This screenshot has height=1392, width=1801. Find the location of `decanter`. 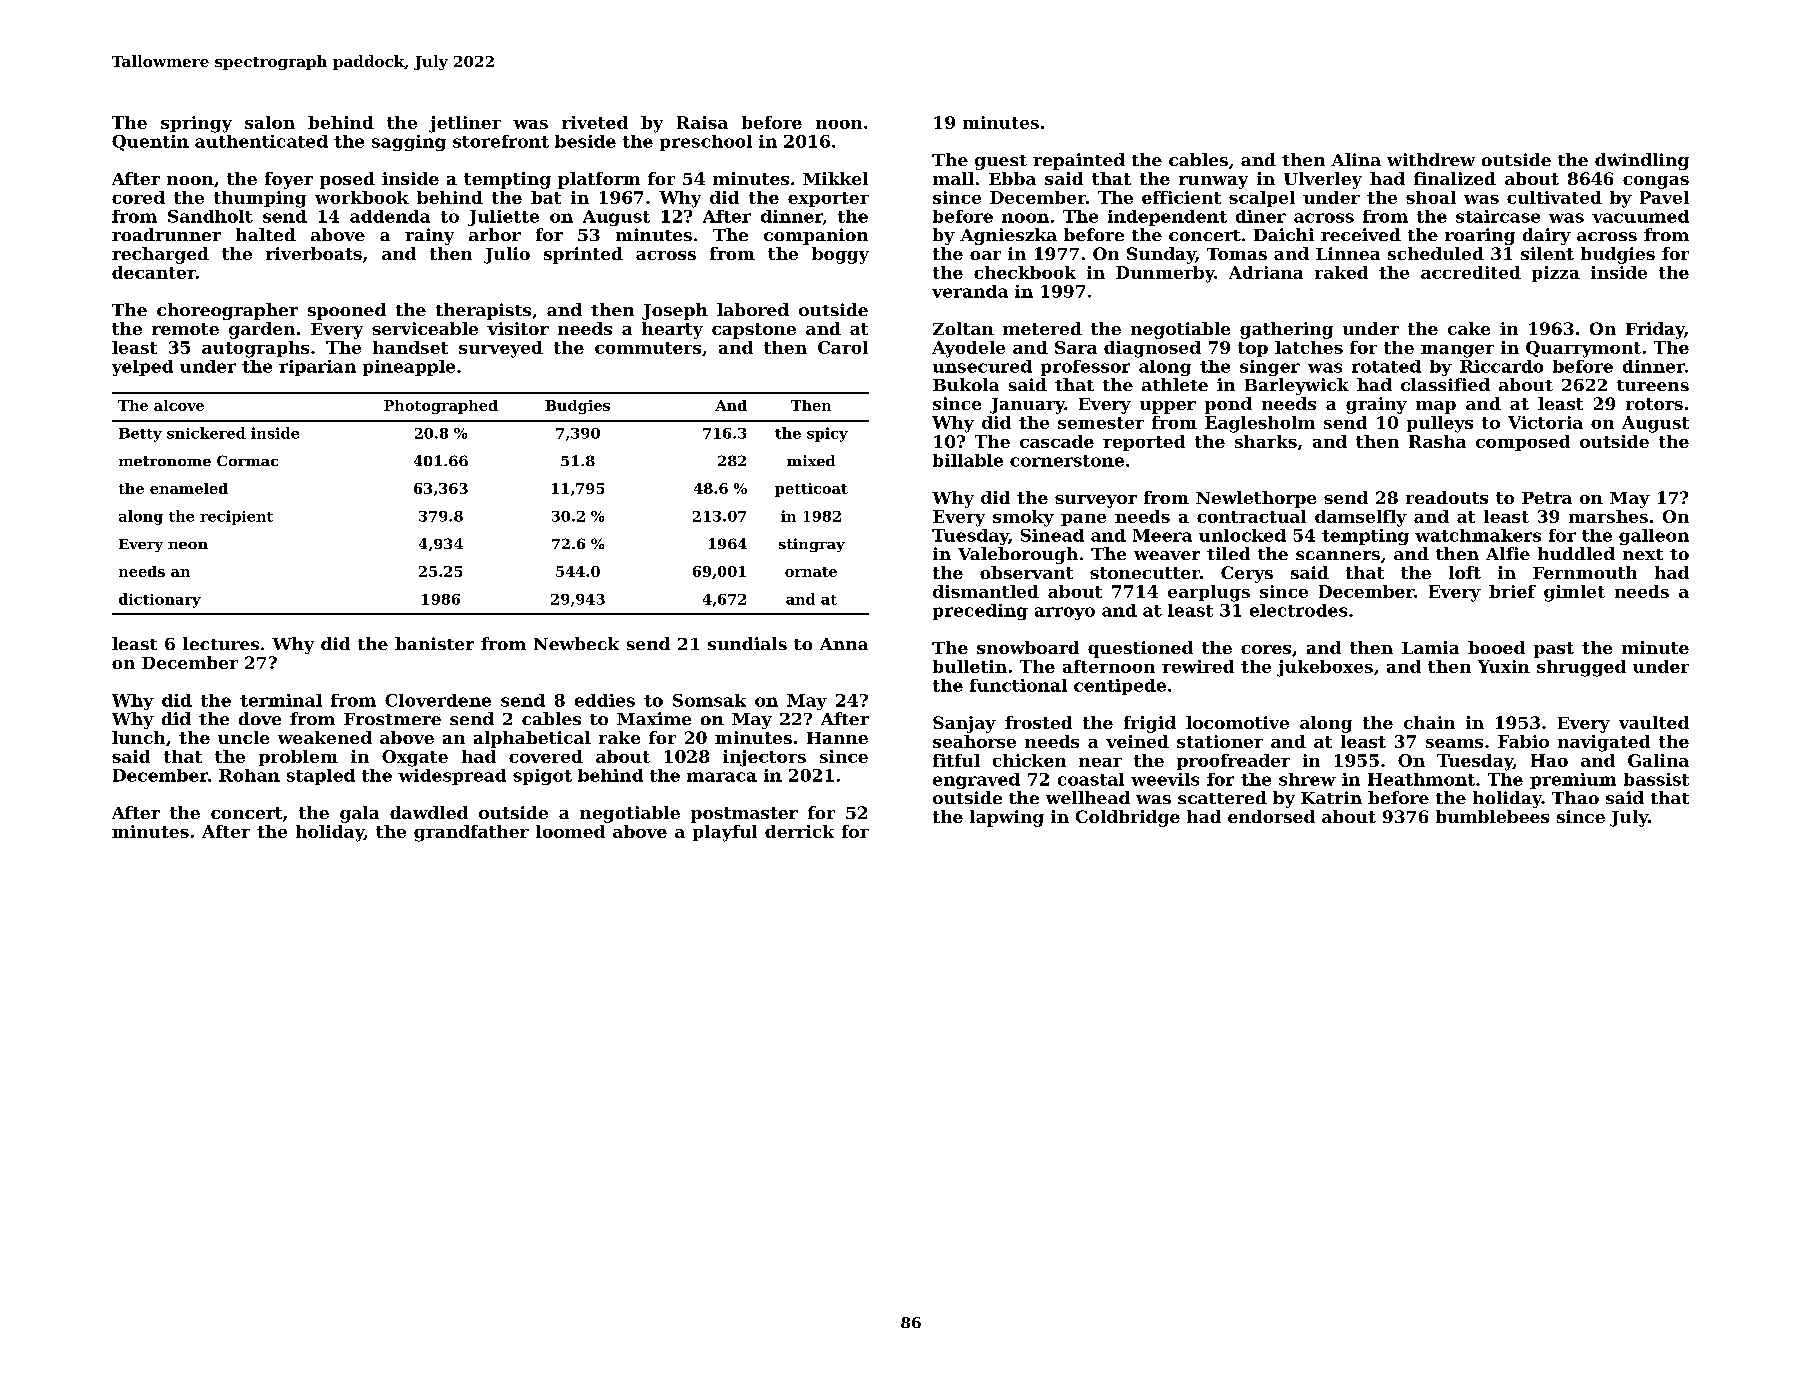

decanter is located at coordinates (154, 272).
